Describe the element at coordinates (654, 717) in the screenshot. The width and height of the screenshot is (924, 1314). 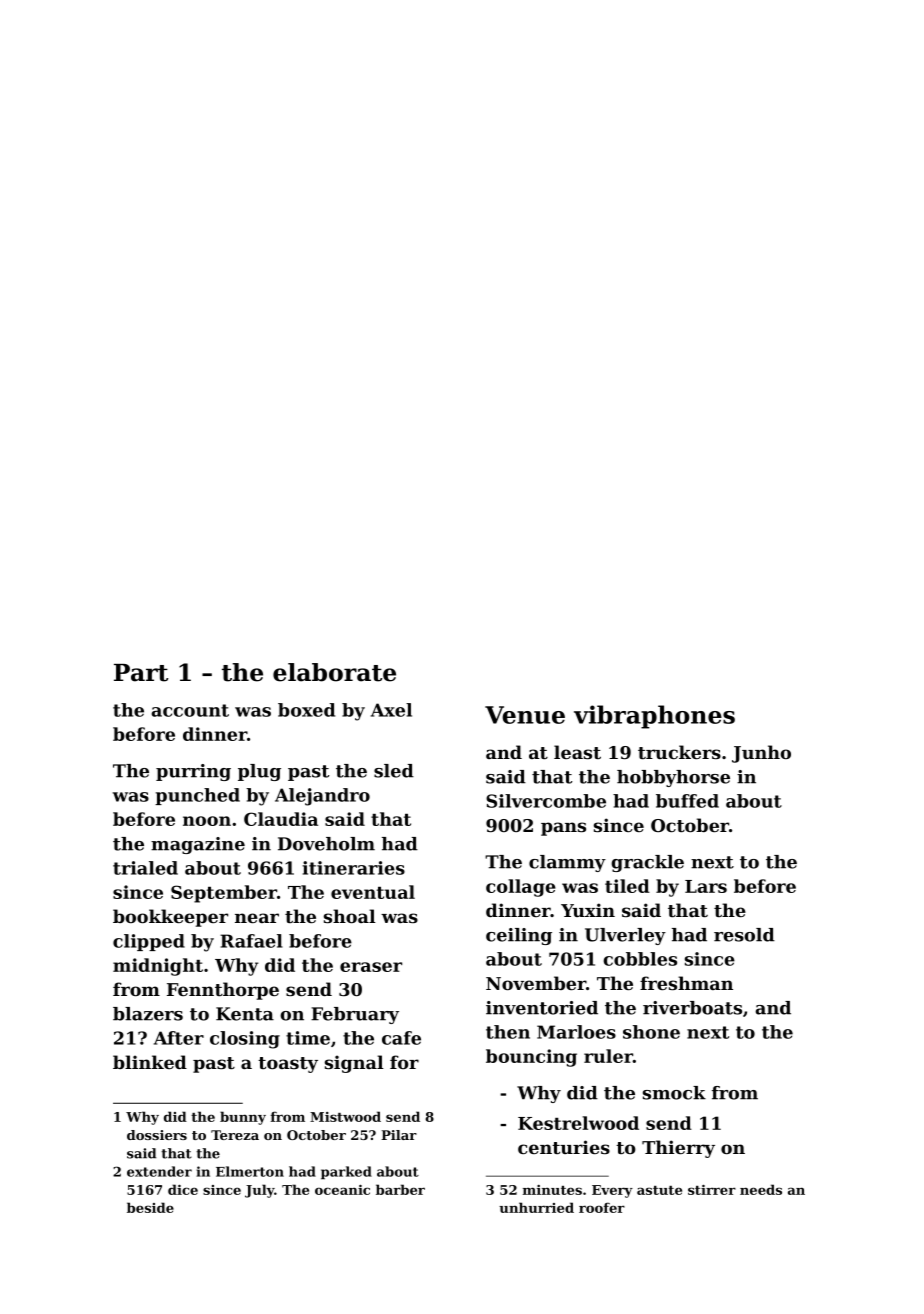
I see `vibraphones` at that location.
